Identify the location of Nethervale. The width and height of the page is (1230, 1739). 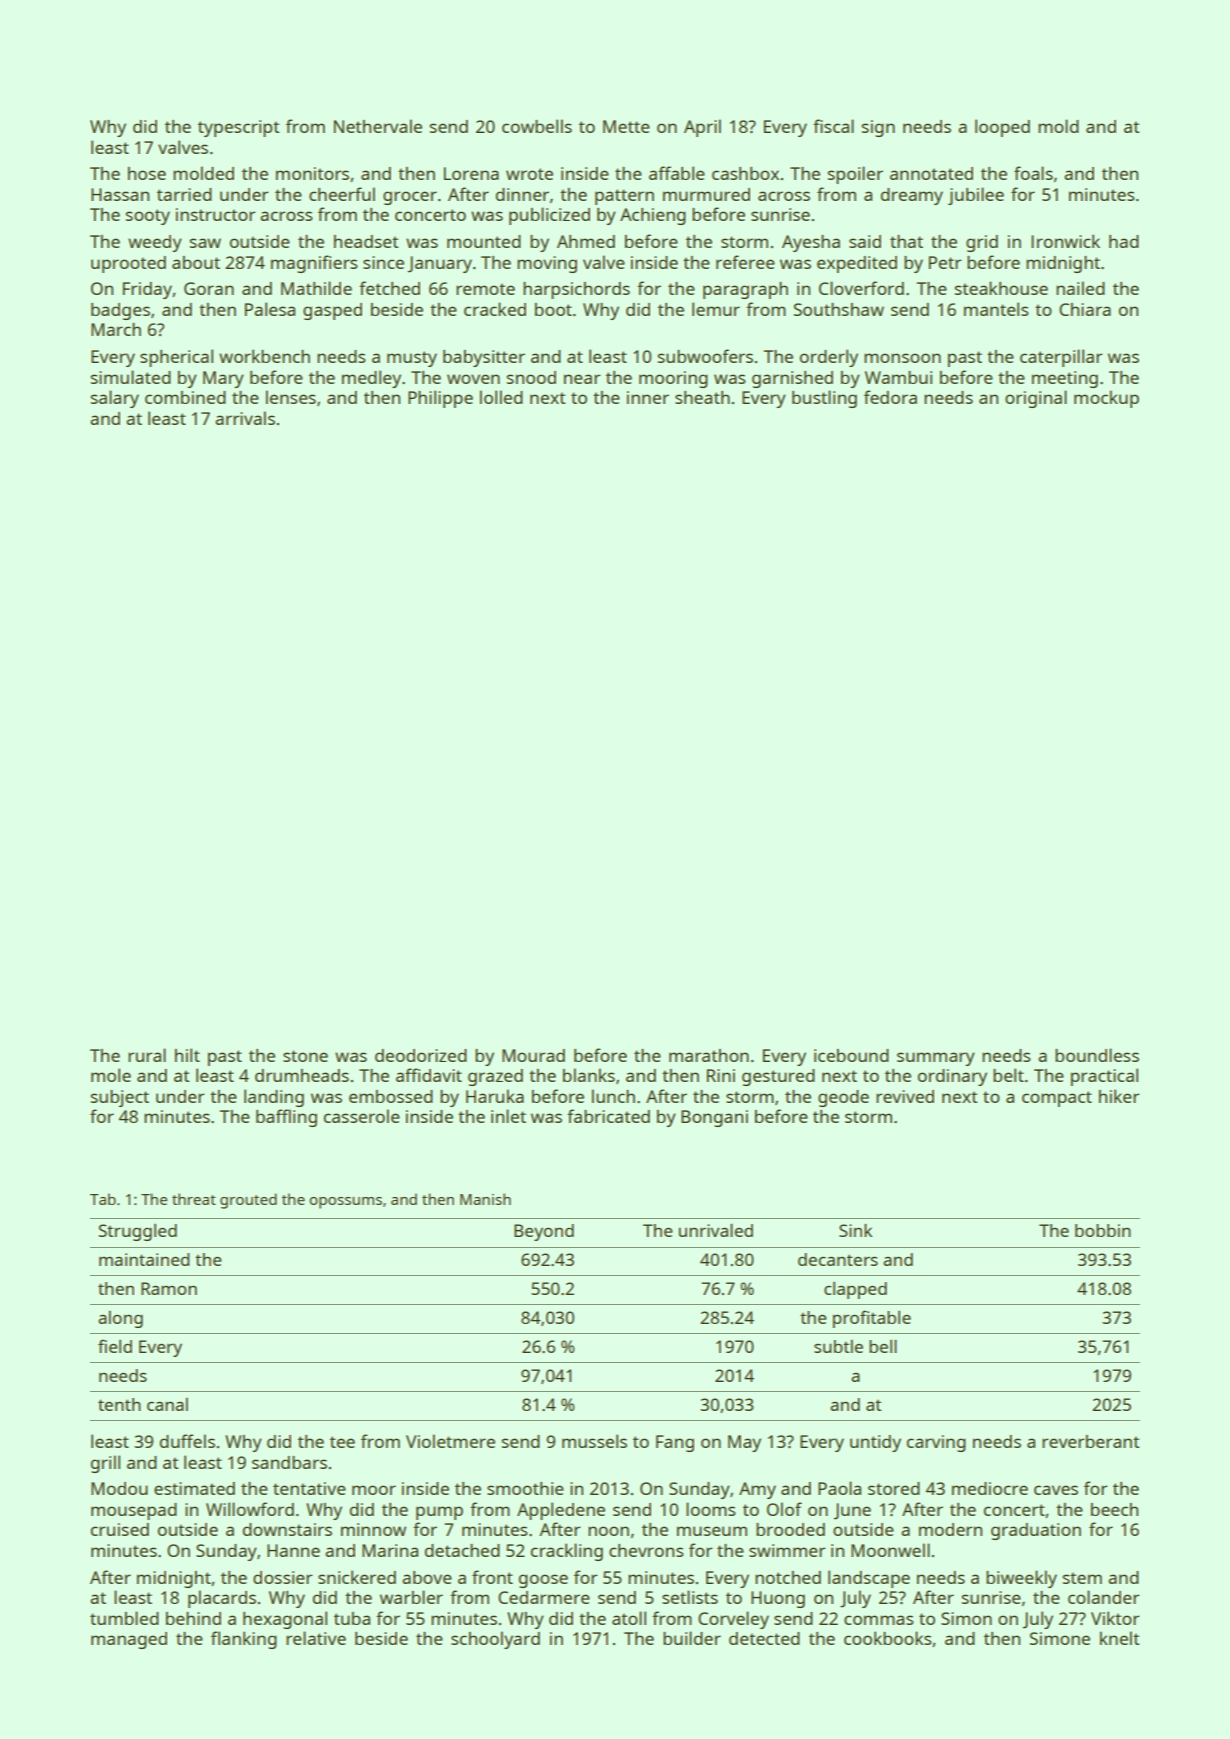
(378, 126).
